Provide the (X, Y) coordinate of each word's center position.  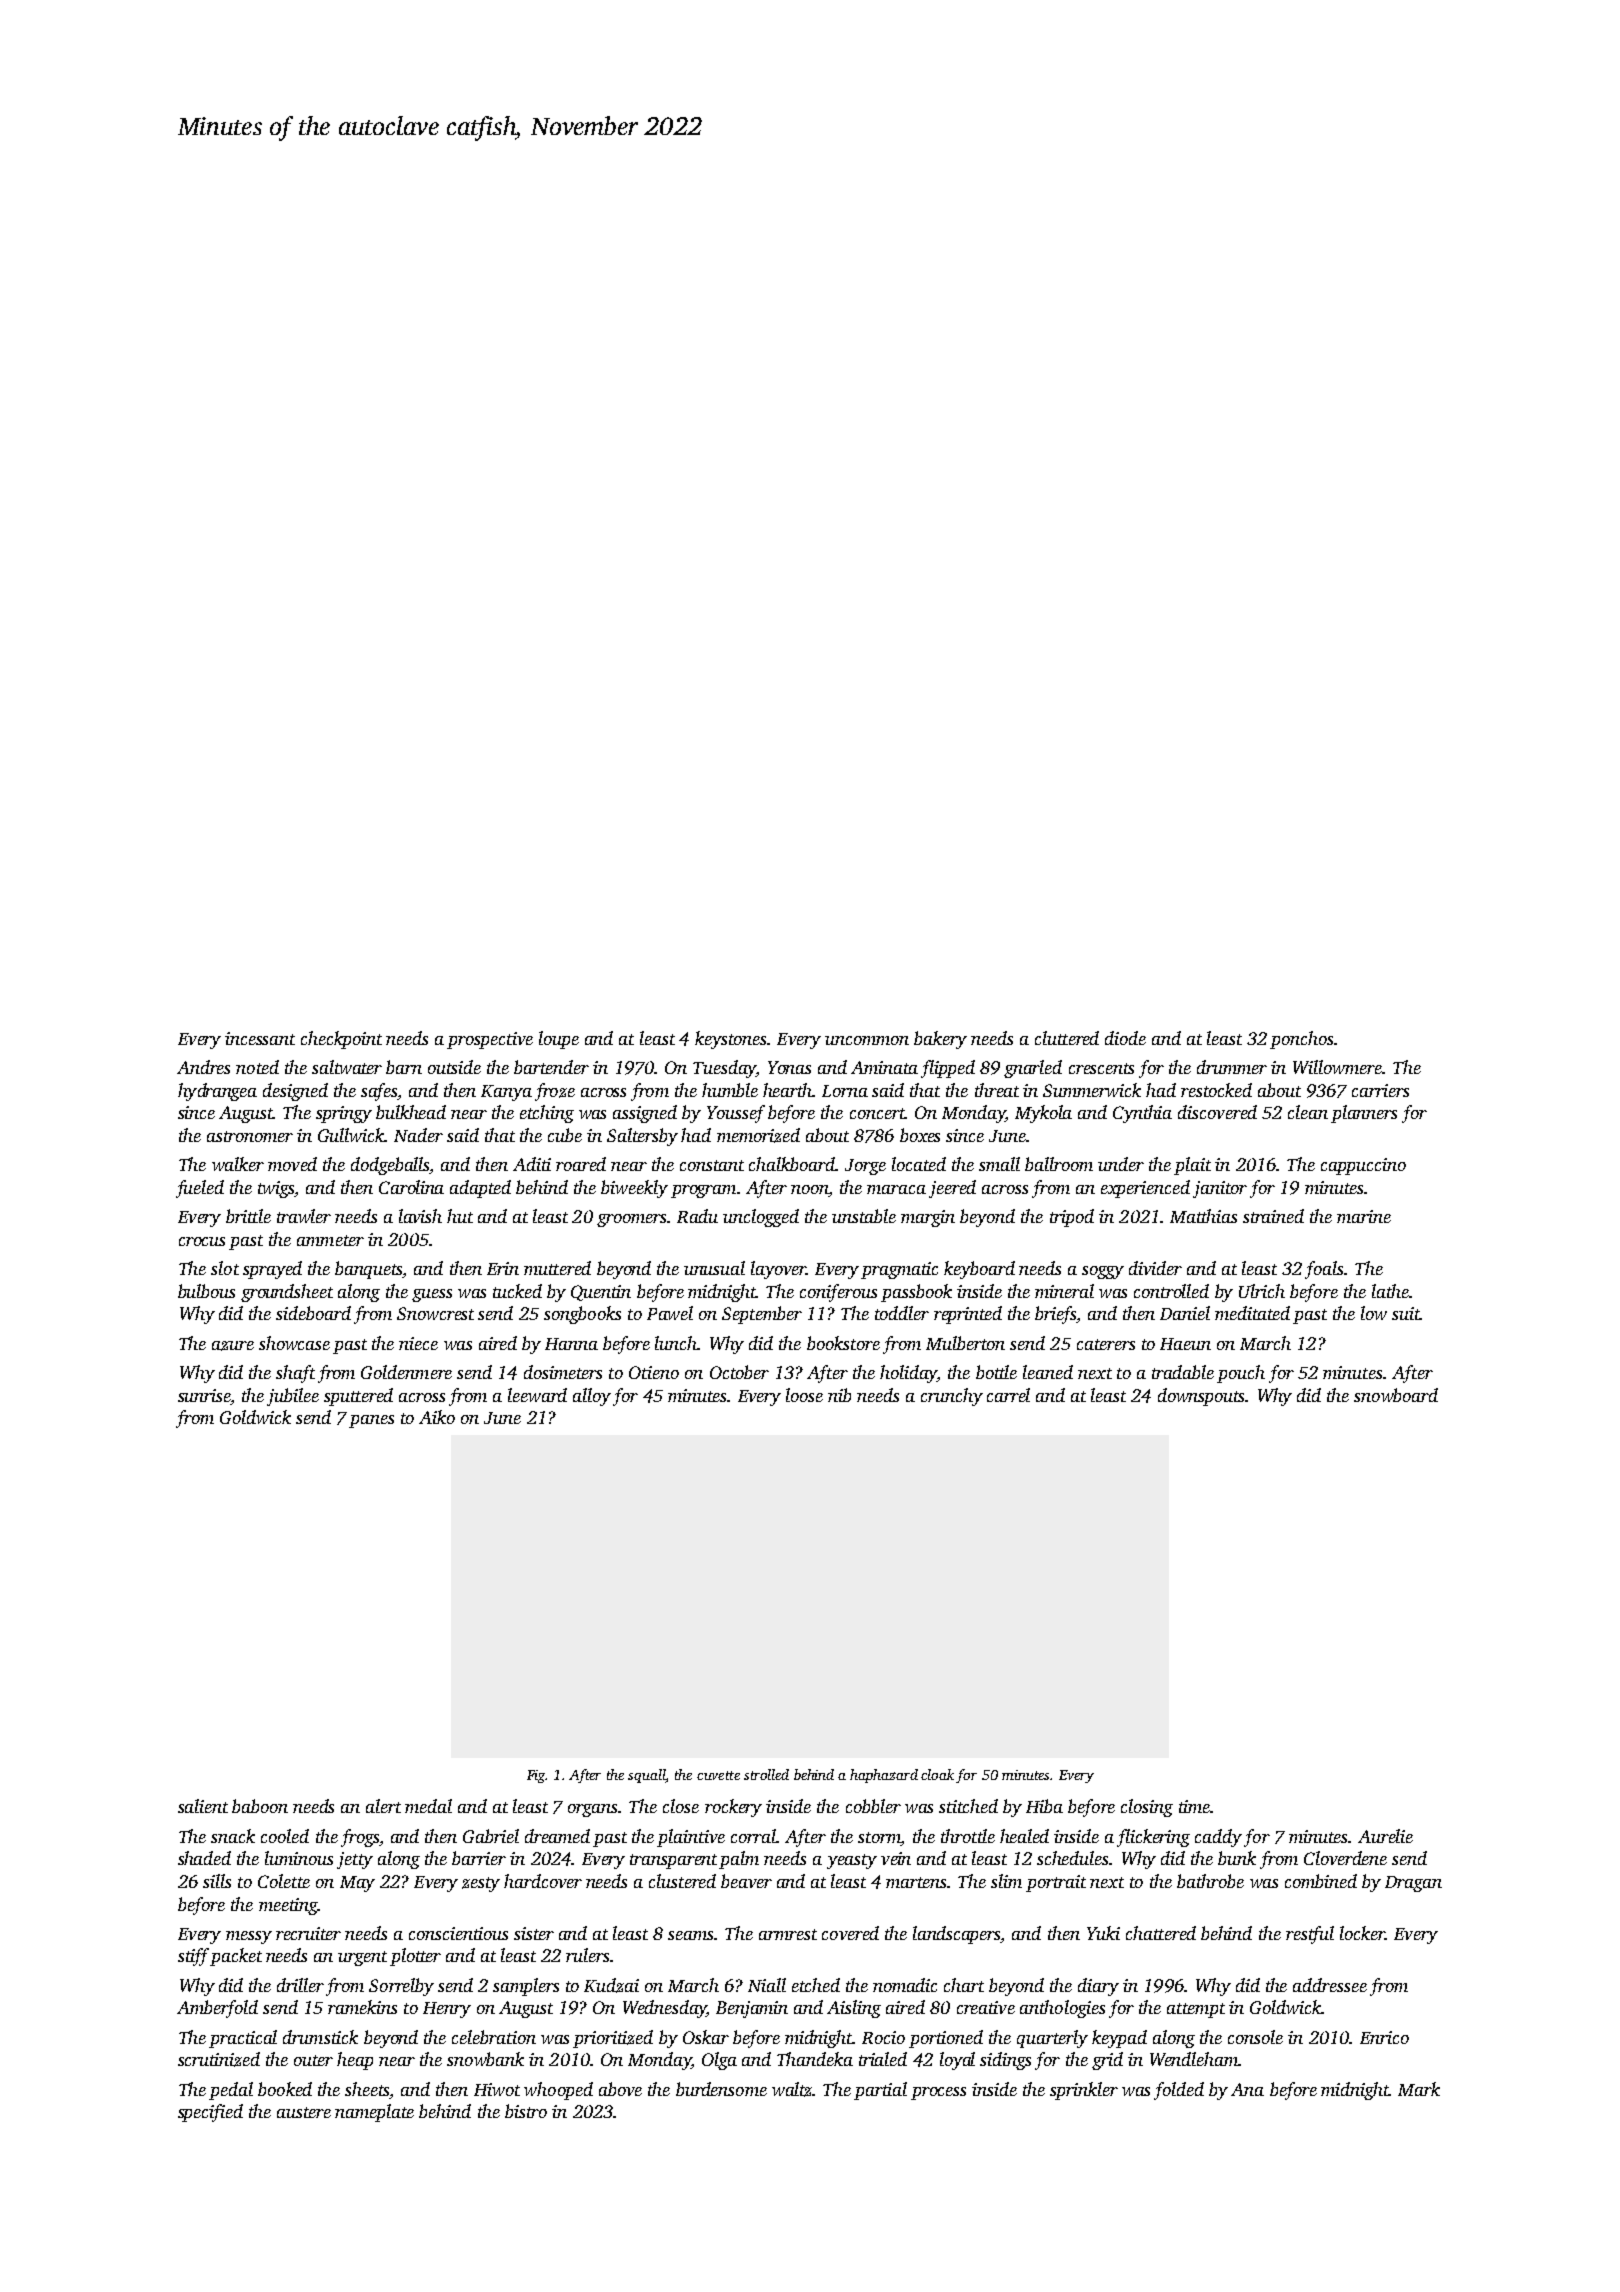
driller (300, 1985)
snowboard (1396, 1395)
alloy (592, 1397)
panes (371, 1421)
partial (880, 2091)
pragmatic (899, 1270)
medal (428, 1806)
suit (1406, 1313)
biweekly (634, 1189)
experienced (1145, 1189)
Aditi (532, 1164)
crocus (202, 1241)
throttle (968, 1836)
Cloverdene (1345, 1858)
